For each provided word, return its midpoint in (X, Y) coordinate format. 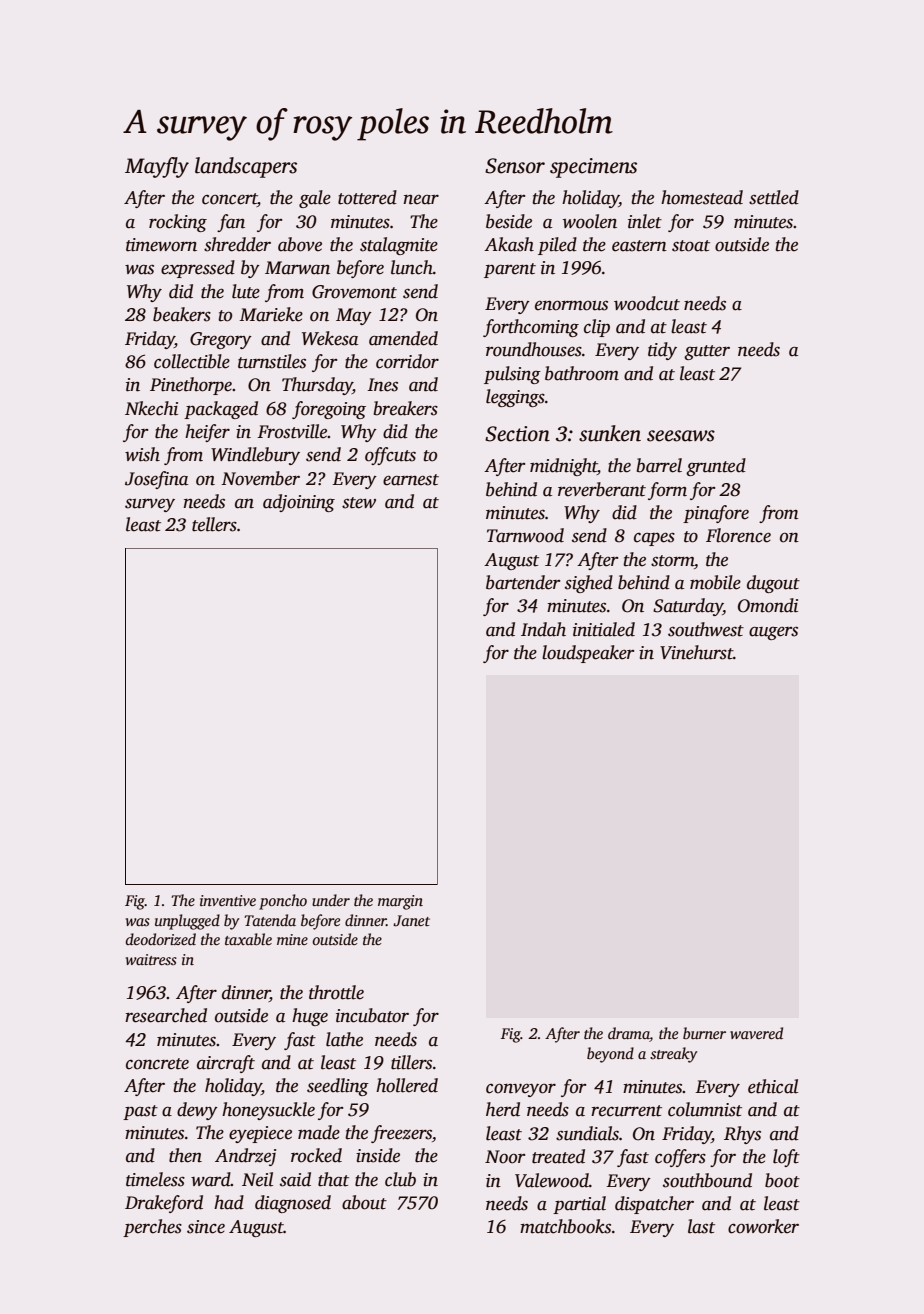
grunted (716, 467)
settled (774, 197)
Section (517, 434)
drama (629, 1034)
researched (166, 1015)
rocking (178, 223)
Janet (411, 921)
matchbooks (565, 1226)
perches (152, 1228)
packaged (221, 410)
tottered (367, 197)
